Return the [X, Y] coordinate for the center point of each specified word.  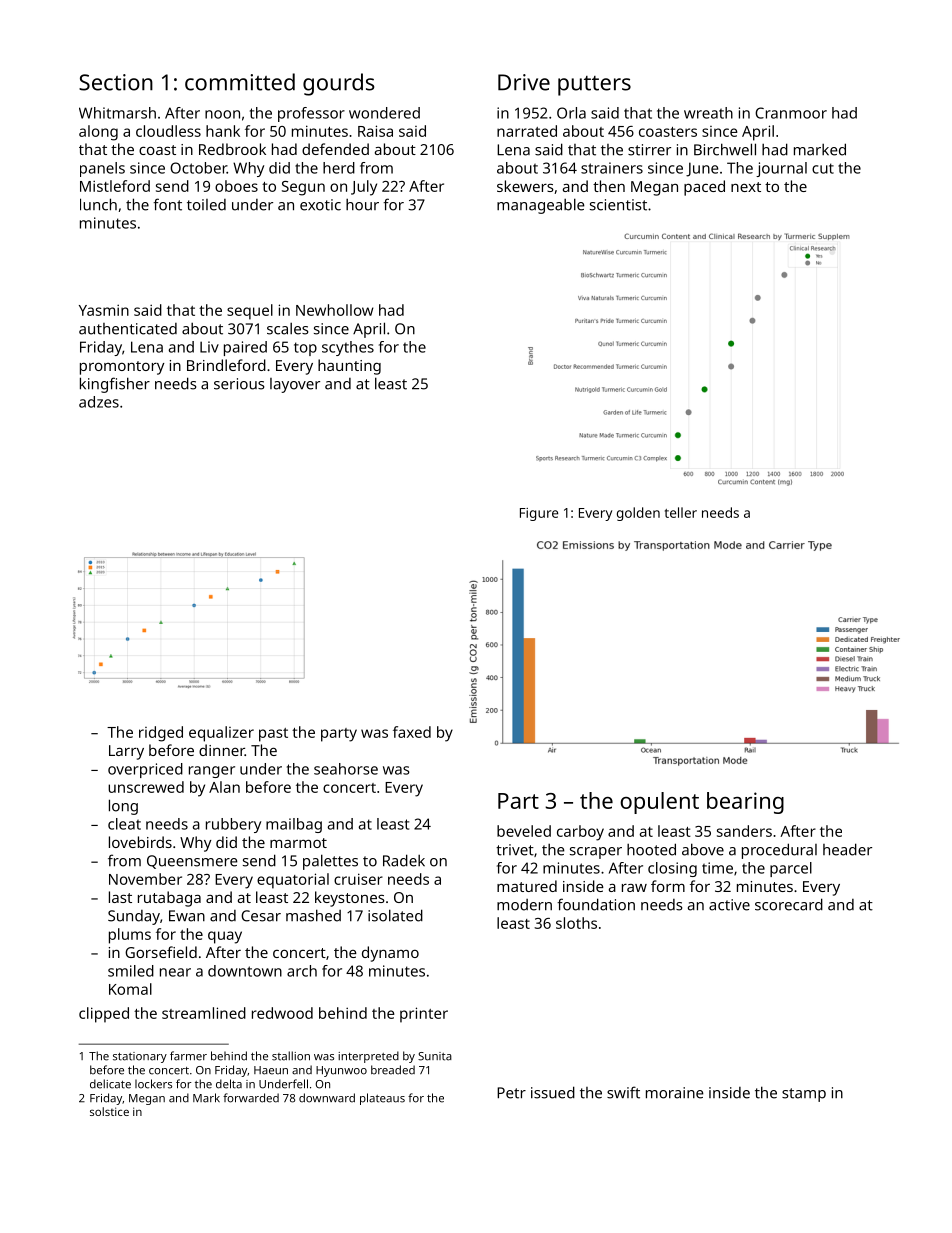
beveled [524, 831]
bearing [745, 803]
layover [295, 385]
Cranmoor [791, 113]
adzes [99, 402]
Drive [524, 82]
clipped [104, 1015]
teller [681, 512]
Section [116, 82]
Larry [126, 752]
